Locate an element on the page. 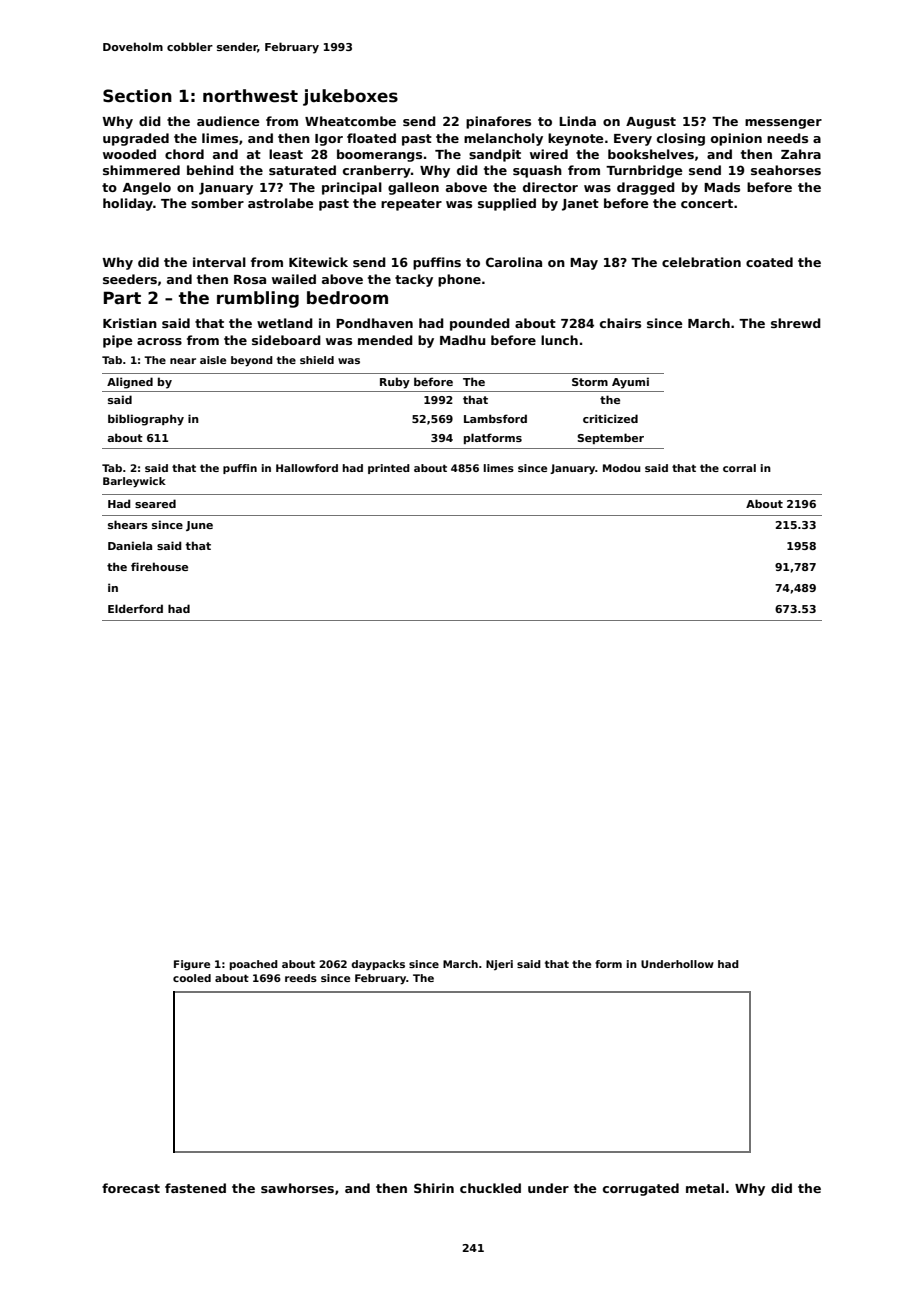 This page has height=1308, width=924. repeater is located at coordinates (411, 205).
